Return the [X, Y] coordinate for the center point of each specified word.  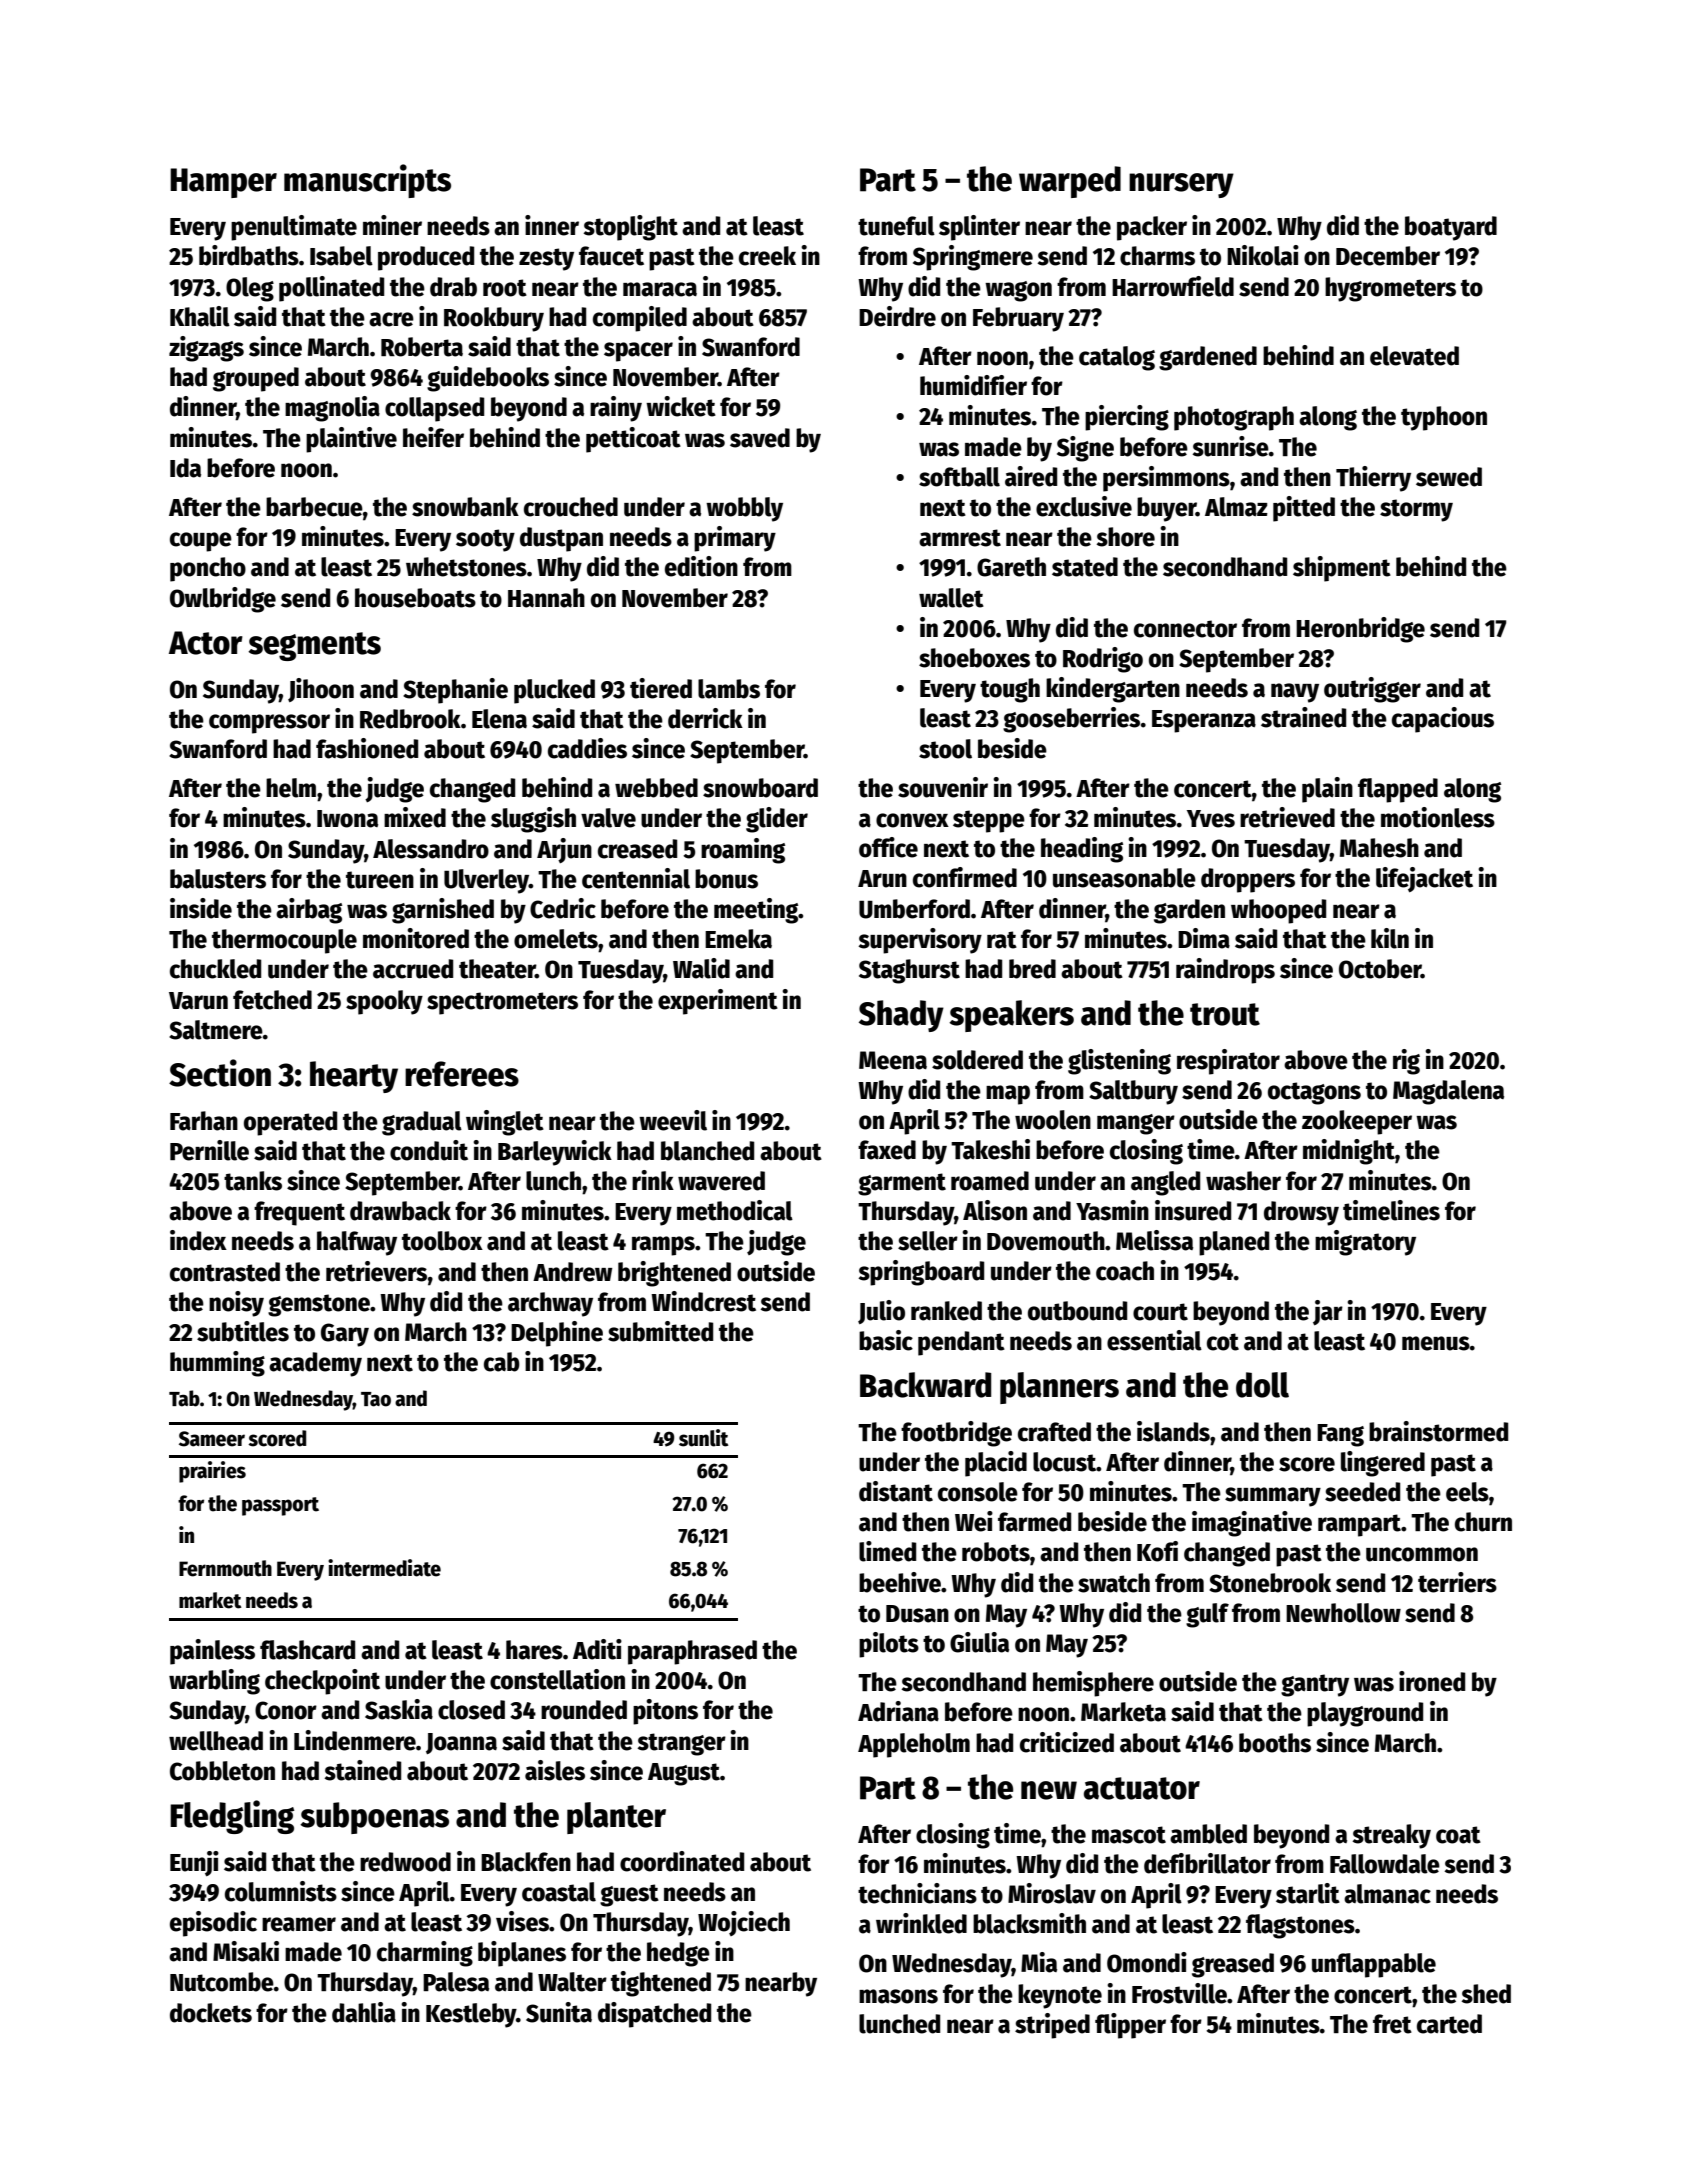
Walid [701, 968]
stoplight [630, 228]
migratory [1365, 1243]
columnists [281, 1891]
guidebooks [488, 379]
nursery [1181, 185]
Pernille [209, 1150]
